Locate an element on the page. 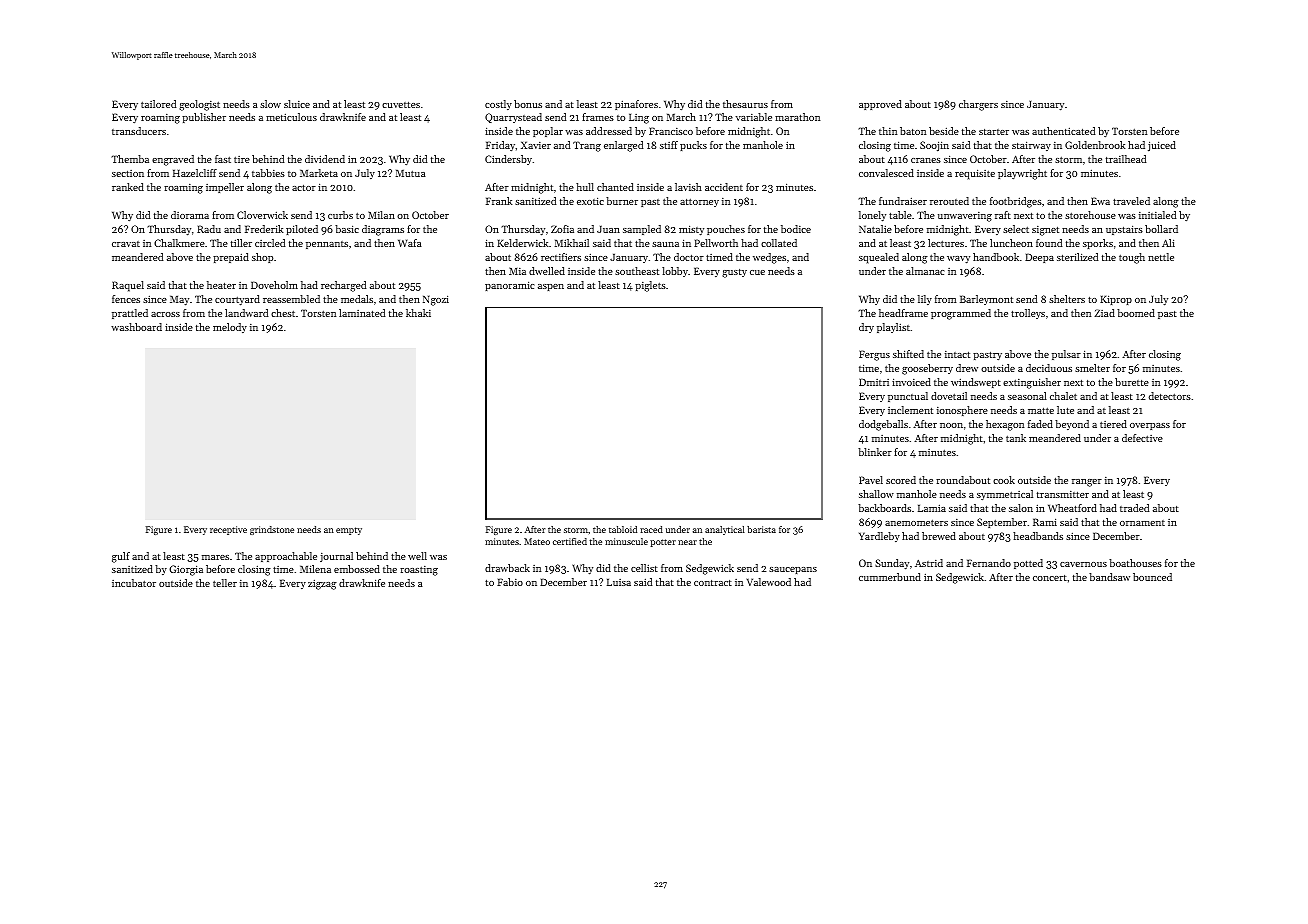 Image resolution: width=1308 pixels, height=924 pixels. Themba is located at coordinates (130, 159).
